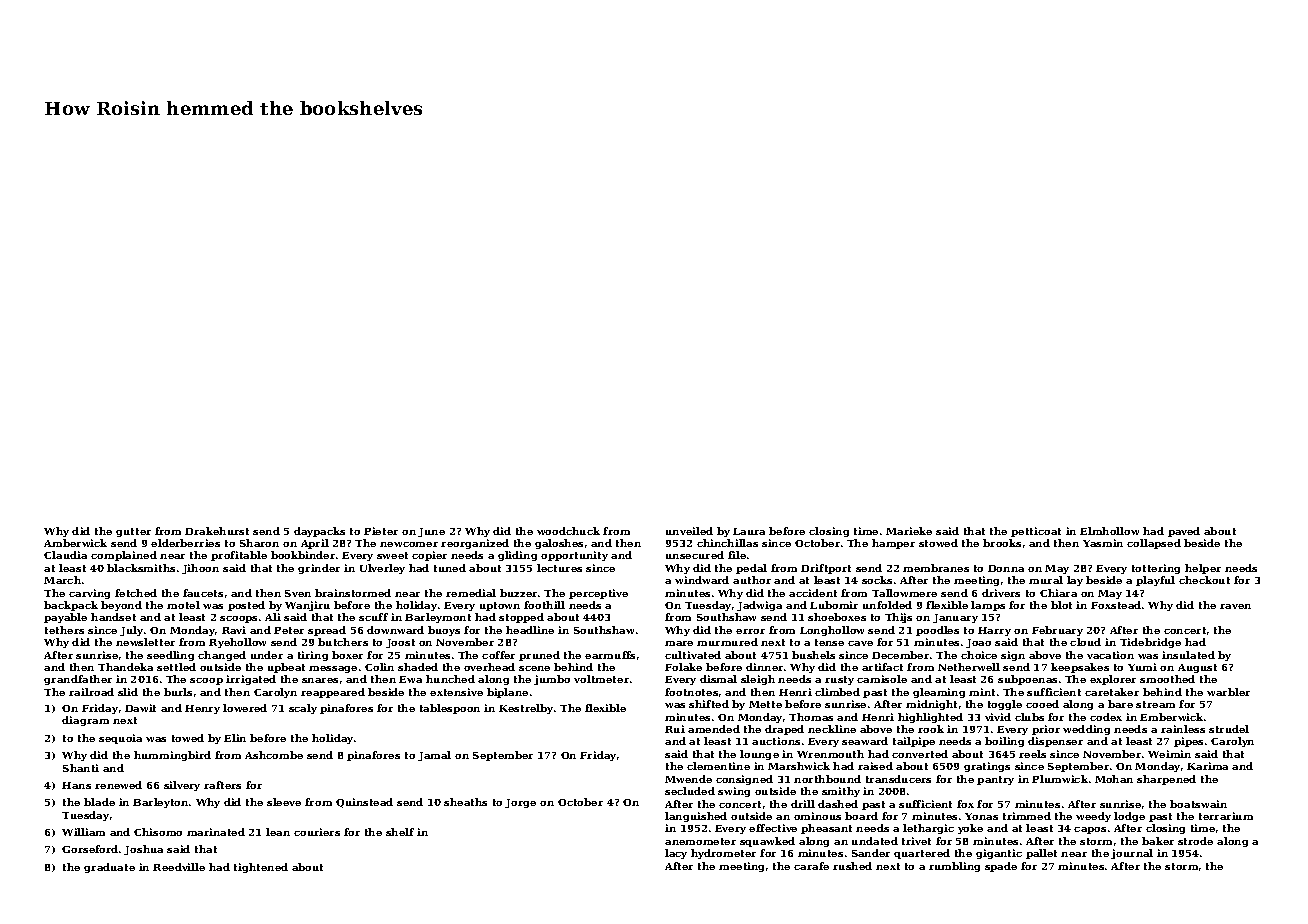 The height and width of the image is (924, 1308). What do you see at coordinates (1235, 606) in the image?
I see `raven` at bounding box center [1235, 606].
